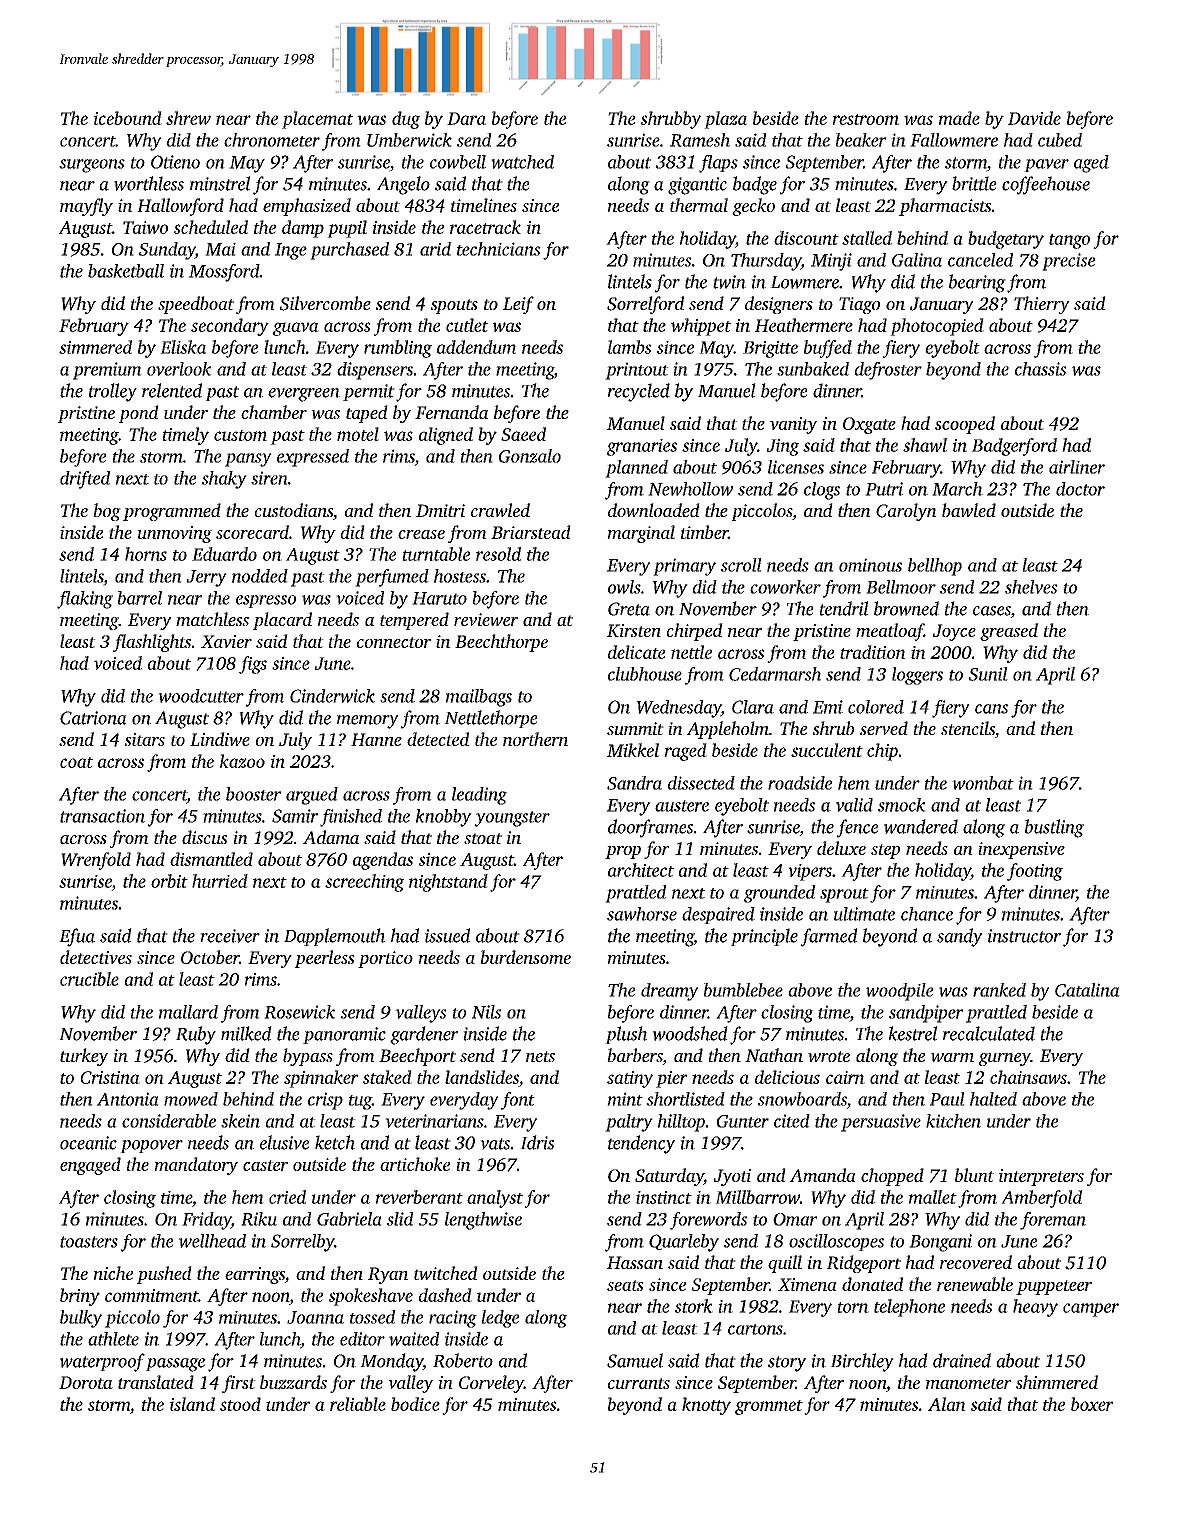 The image size is (1180, 1527). I want to click on woodcutter, so click(201, 696).
